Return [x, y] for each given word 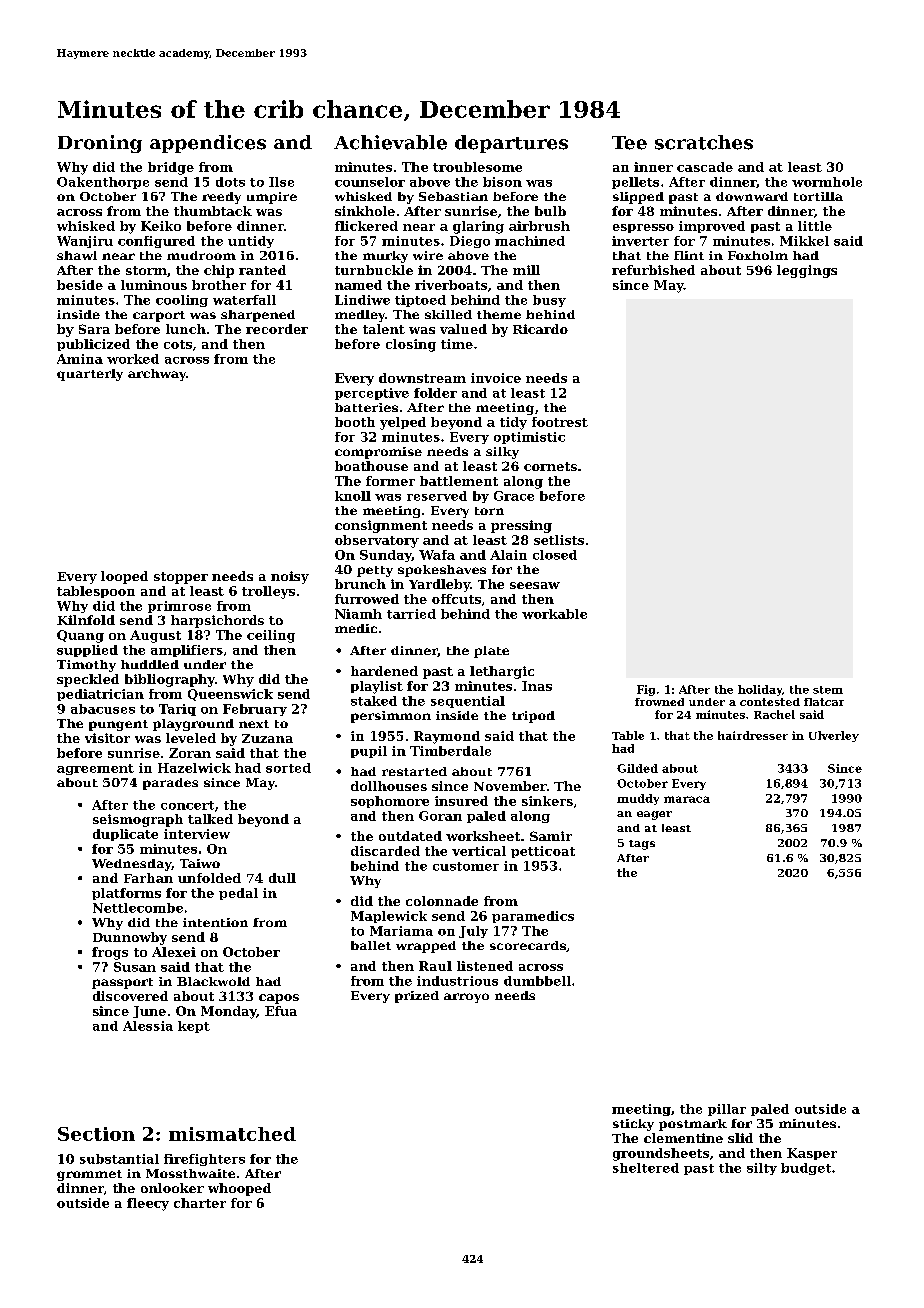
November [510, 786]
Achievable [390, 142]
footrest [560, 422]
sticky [633, 1125]
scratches [704, 142]
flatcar [824, 702]
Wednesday [131, 865]
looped [124, 577]
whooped [239, 1189]
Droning [100, 144]
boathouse [371, 466]
